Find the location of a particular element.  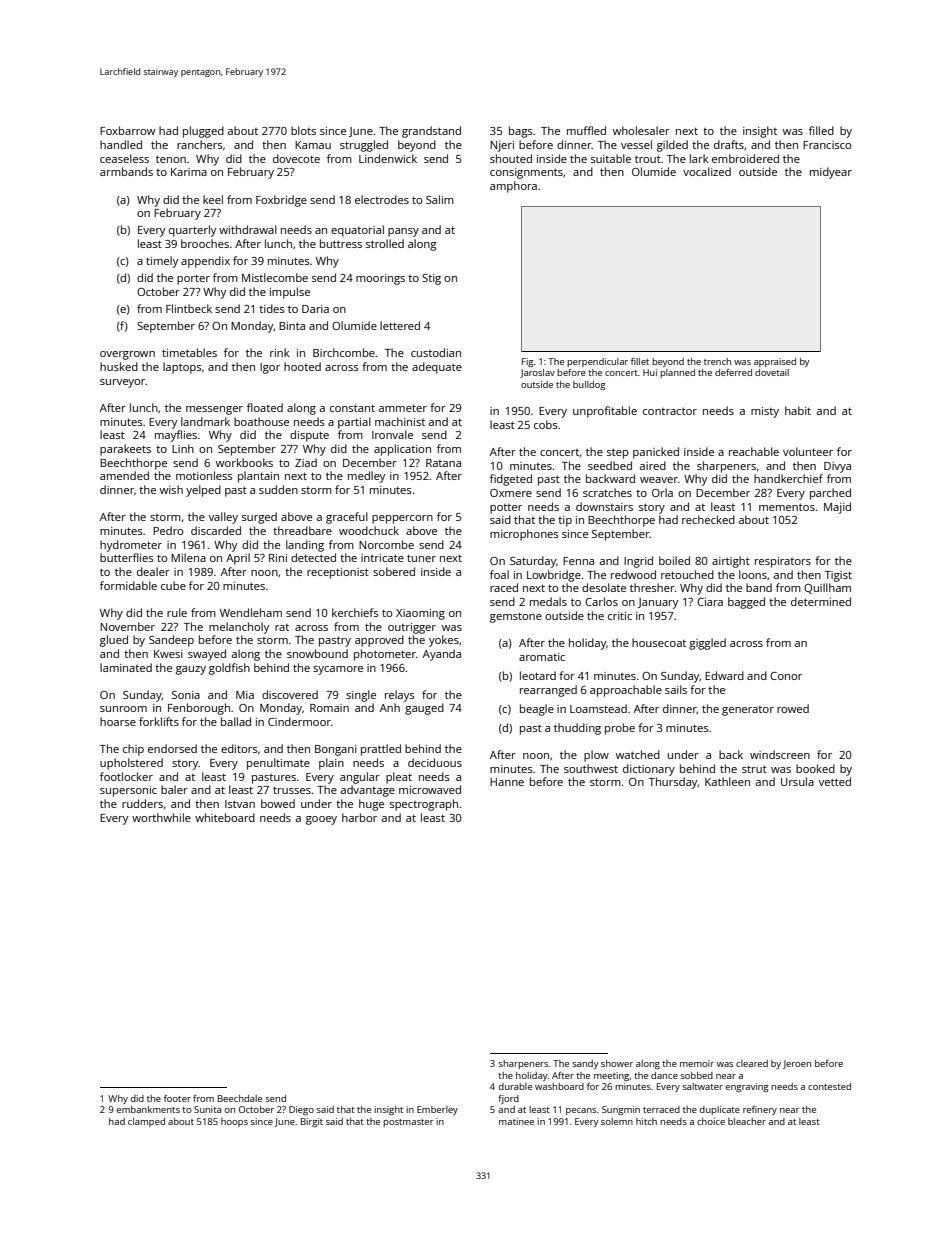

Salim is located at coordinates (440, 199).
